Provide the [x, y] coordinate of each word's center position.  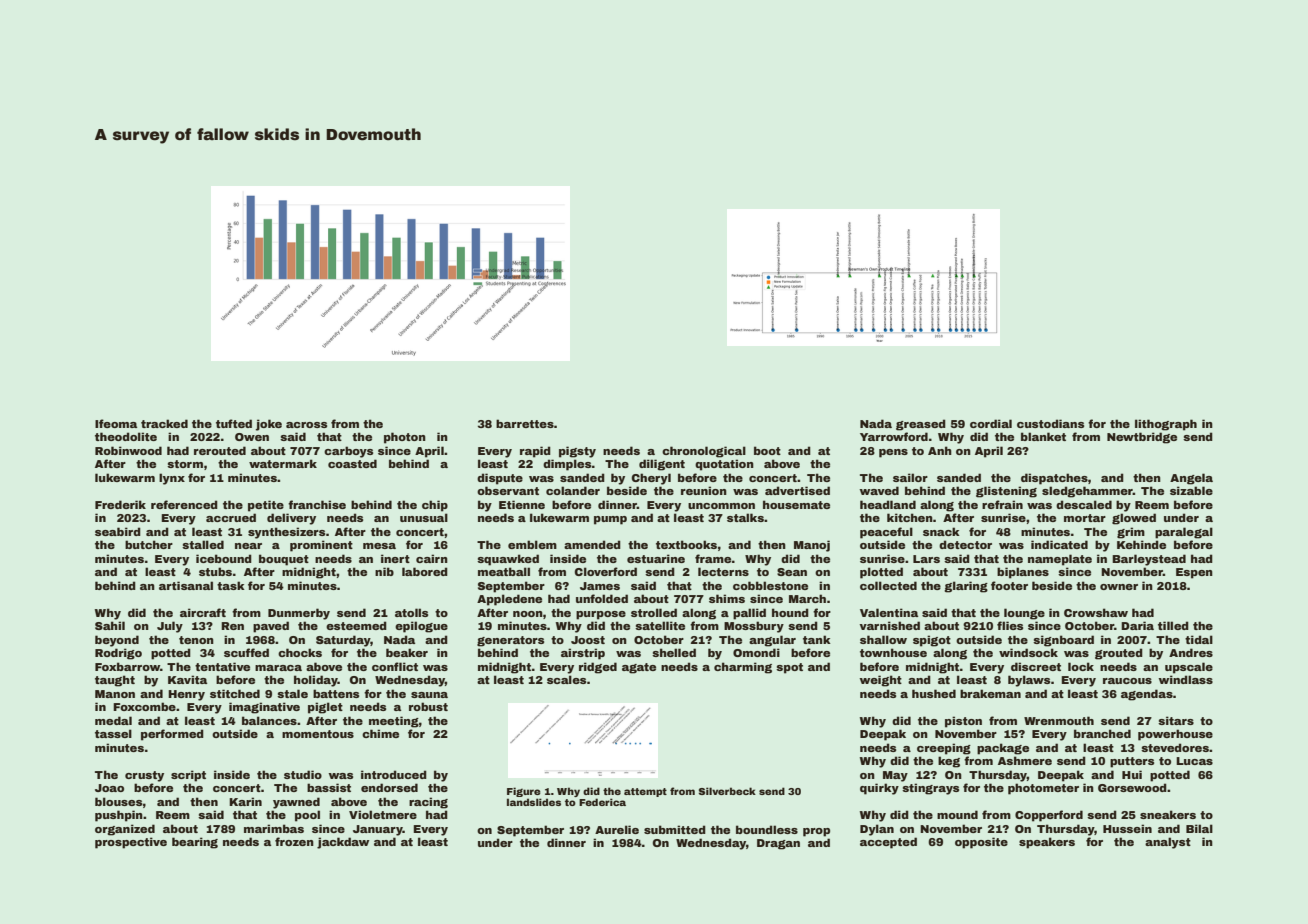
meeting [394, 722]
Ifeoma [116, 423]
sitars [1176, 720]
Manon [115, 694]
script [188, 776]
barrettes [525, 423]
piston [963, 722]
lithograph [1166, 425]
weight [880, 681]
